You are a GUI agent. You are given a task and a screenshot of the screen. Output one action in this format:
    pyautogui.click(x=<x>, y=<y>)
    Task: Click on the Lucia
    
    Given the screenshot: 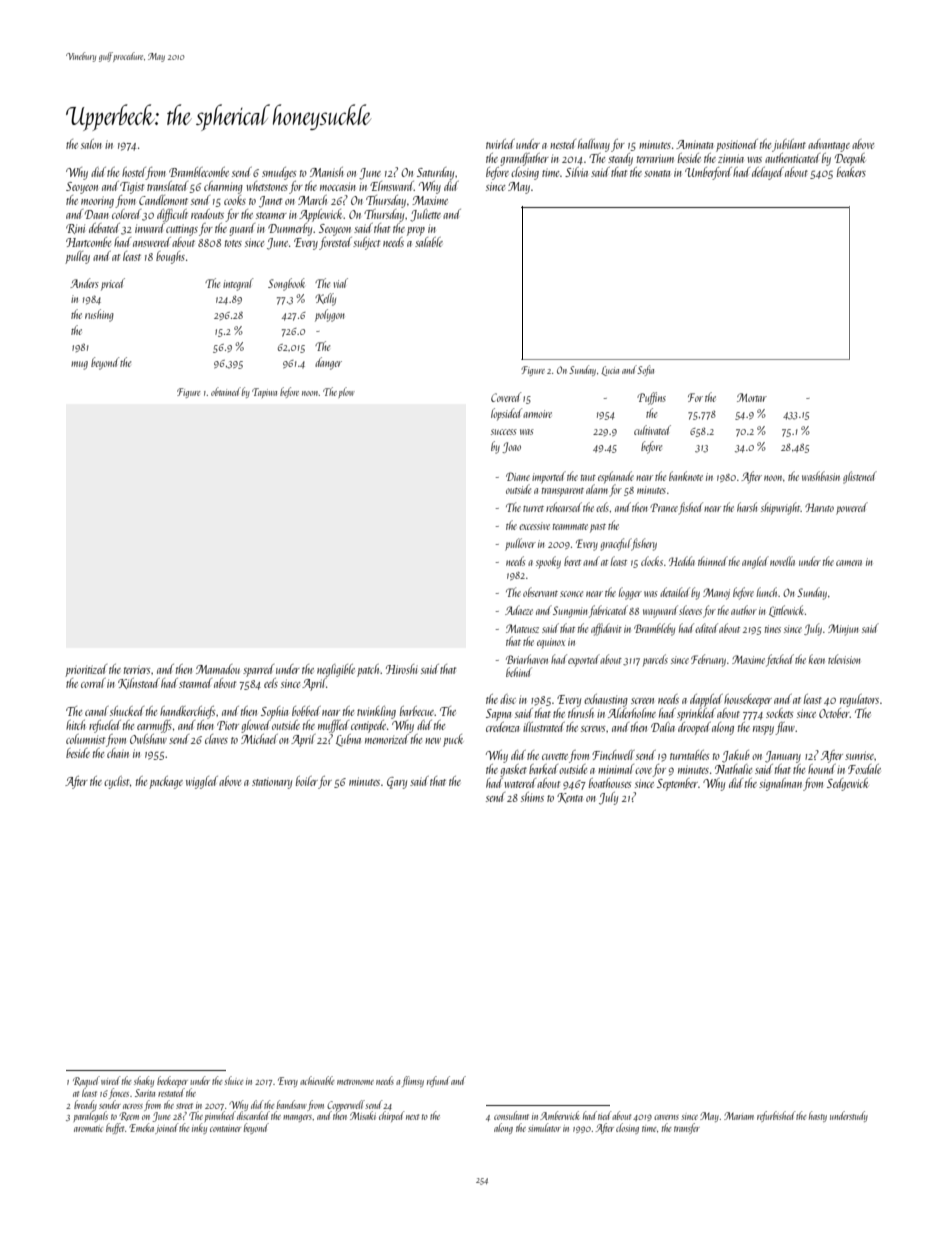 What is the action you would take?
    pyautogui.click(x=610, y=371)
